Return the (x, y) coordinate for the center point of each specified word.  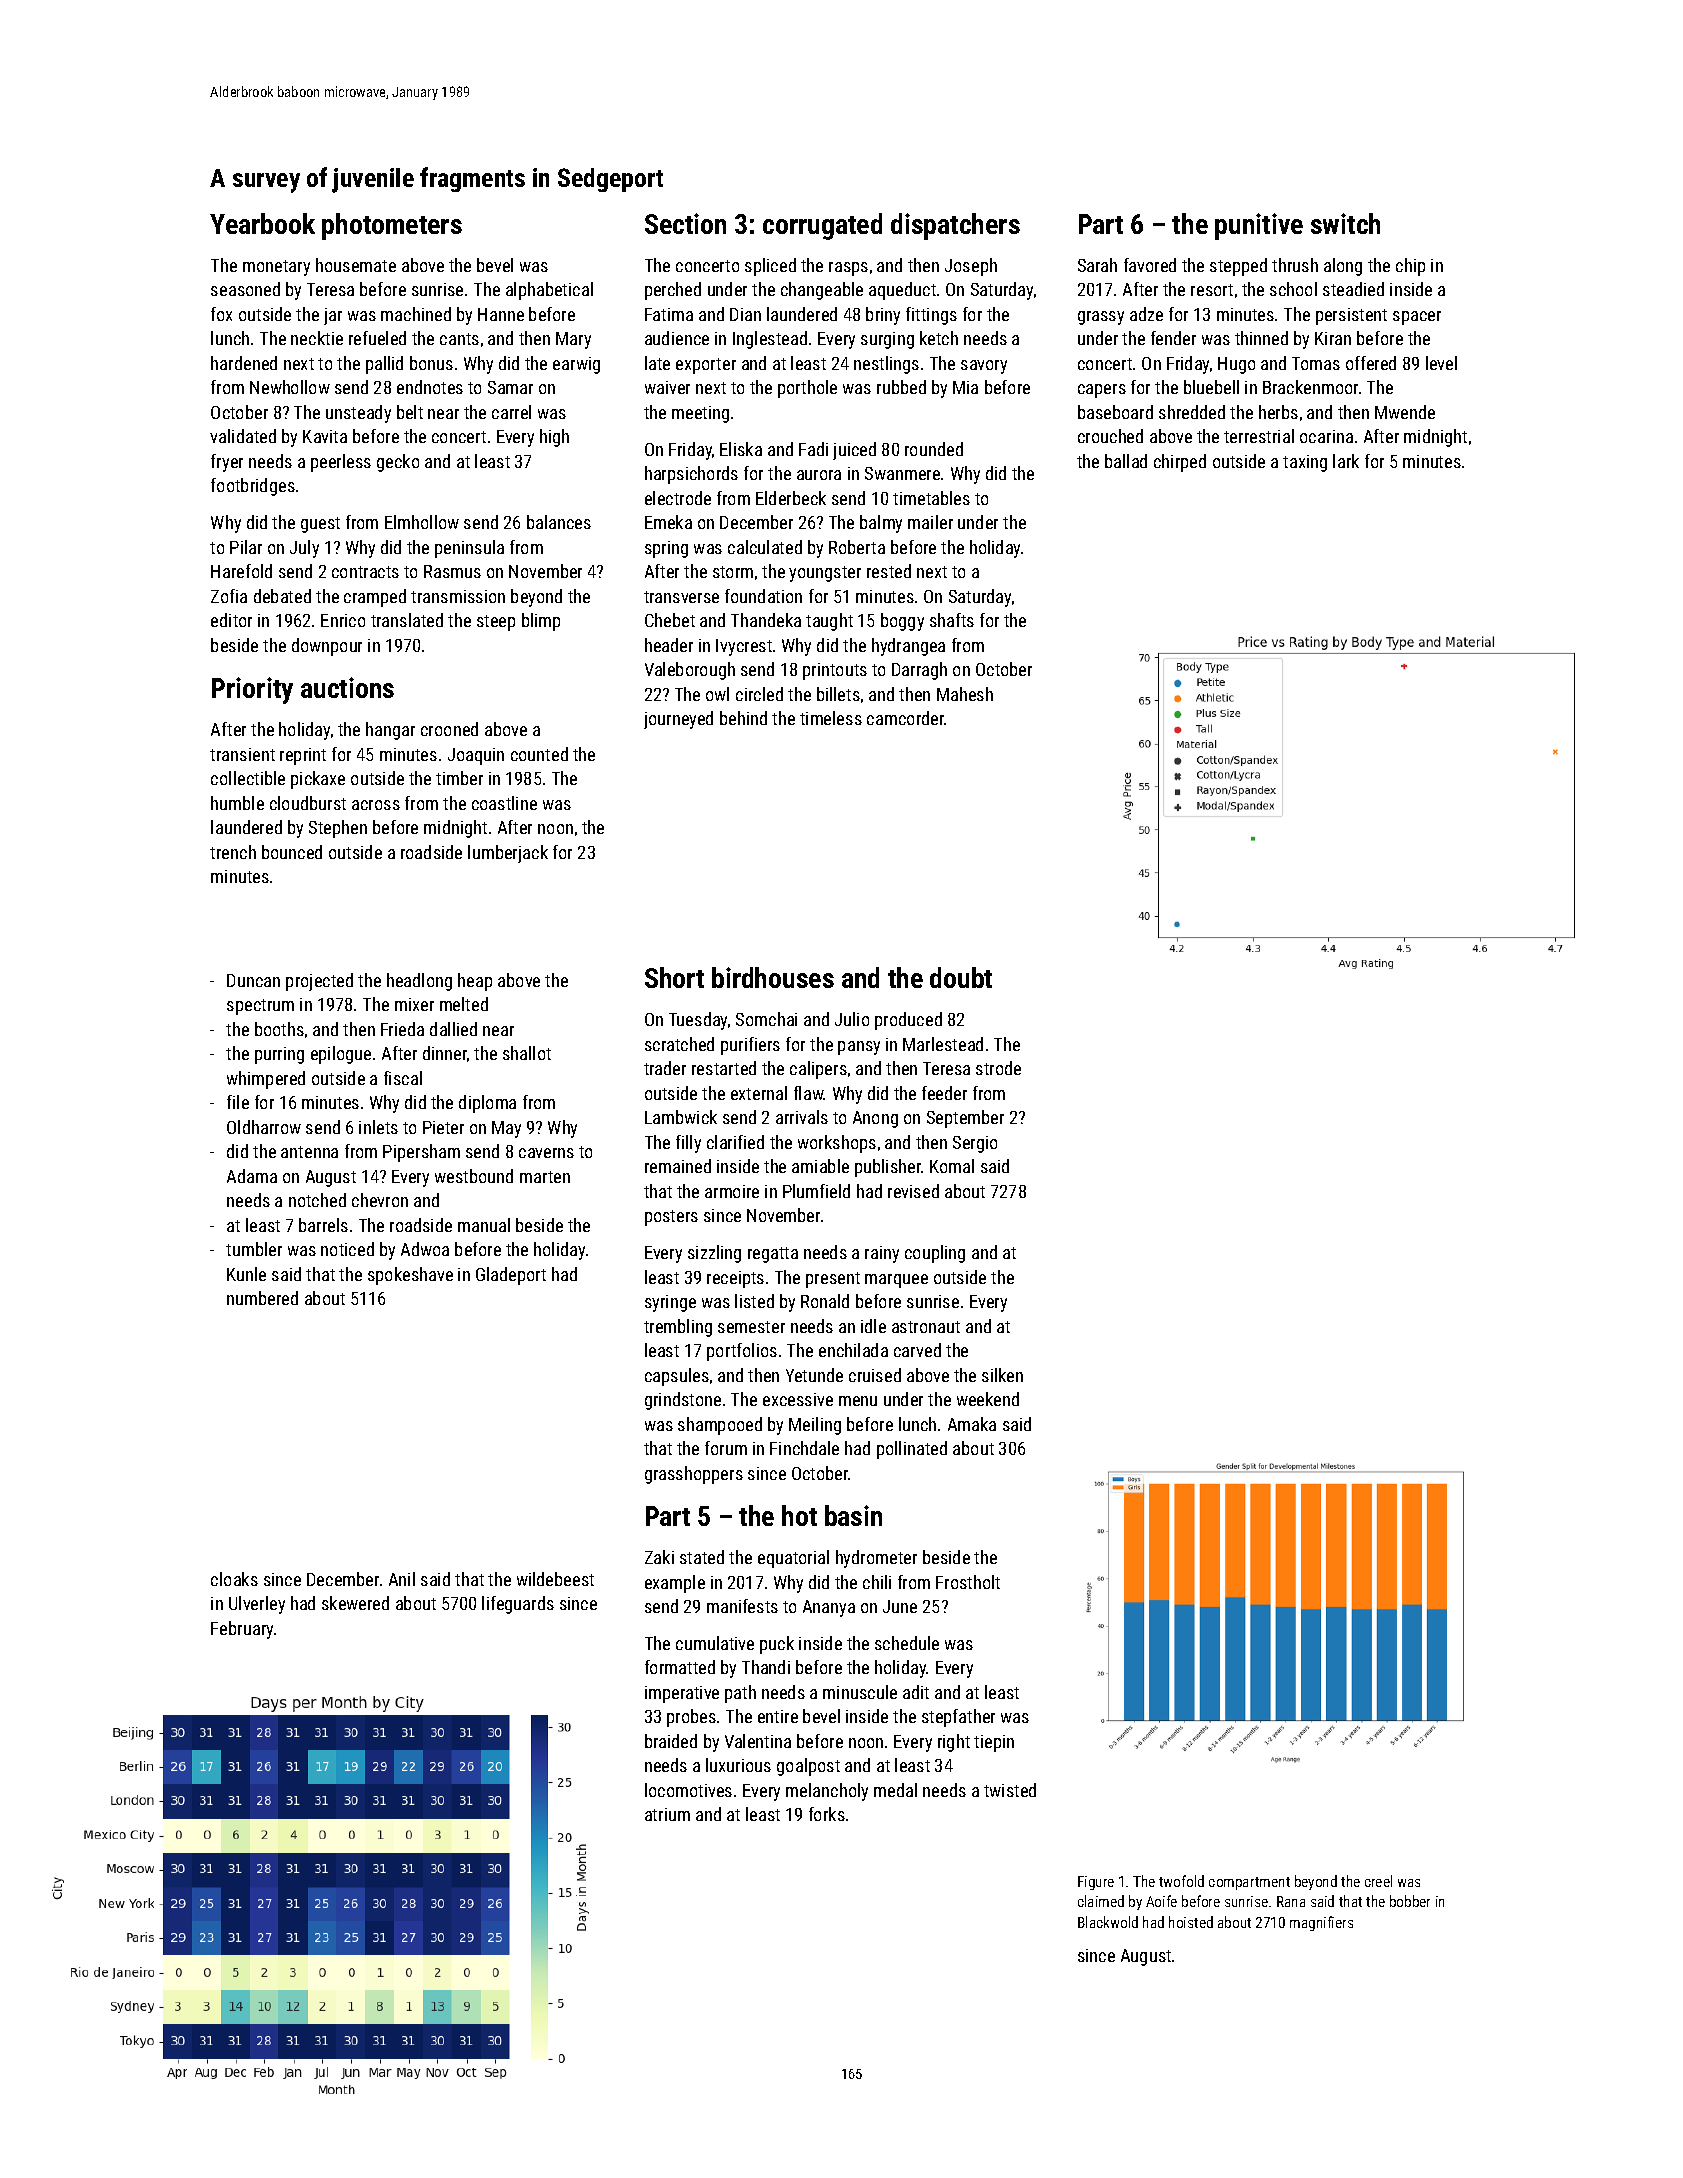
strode (998, 1068)
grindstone (683, 1401)
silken (1002, 1375)
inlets (378, 1127)
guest (320, 525)
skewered (355, 1603)
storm (733, 572)
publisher (888, 1168)
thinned (1261, 338)
